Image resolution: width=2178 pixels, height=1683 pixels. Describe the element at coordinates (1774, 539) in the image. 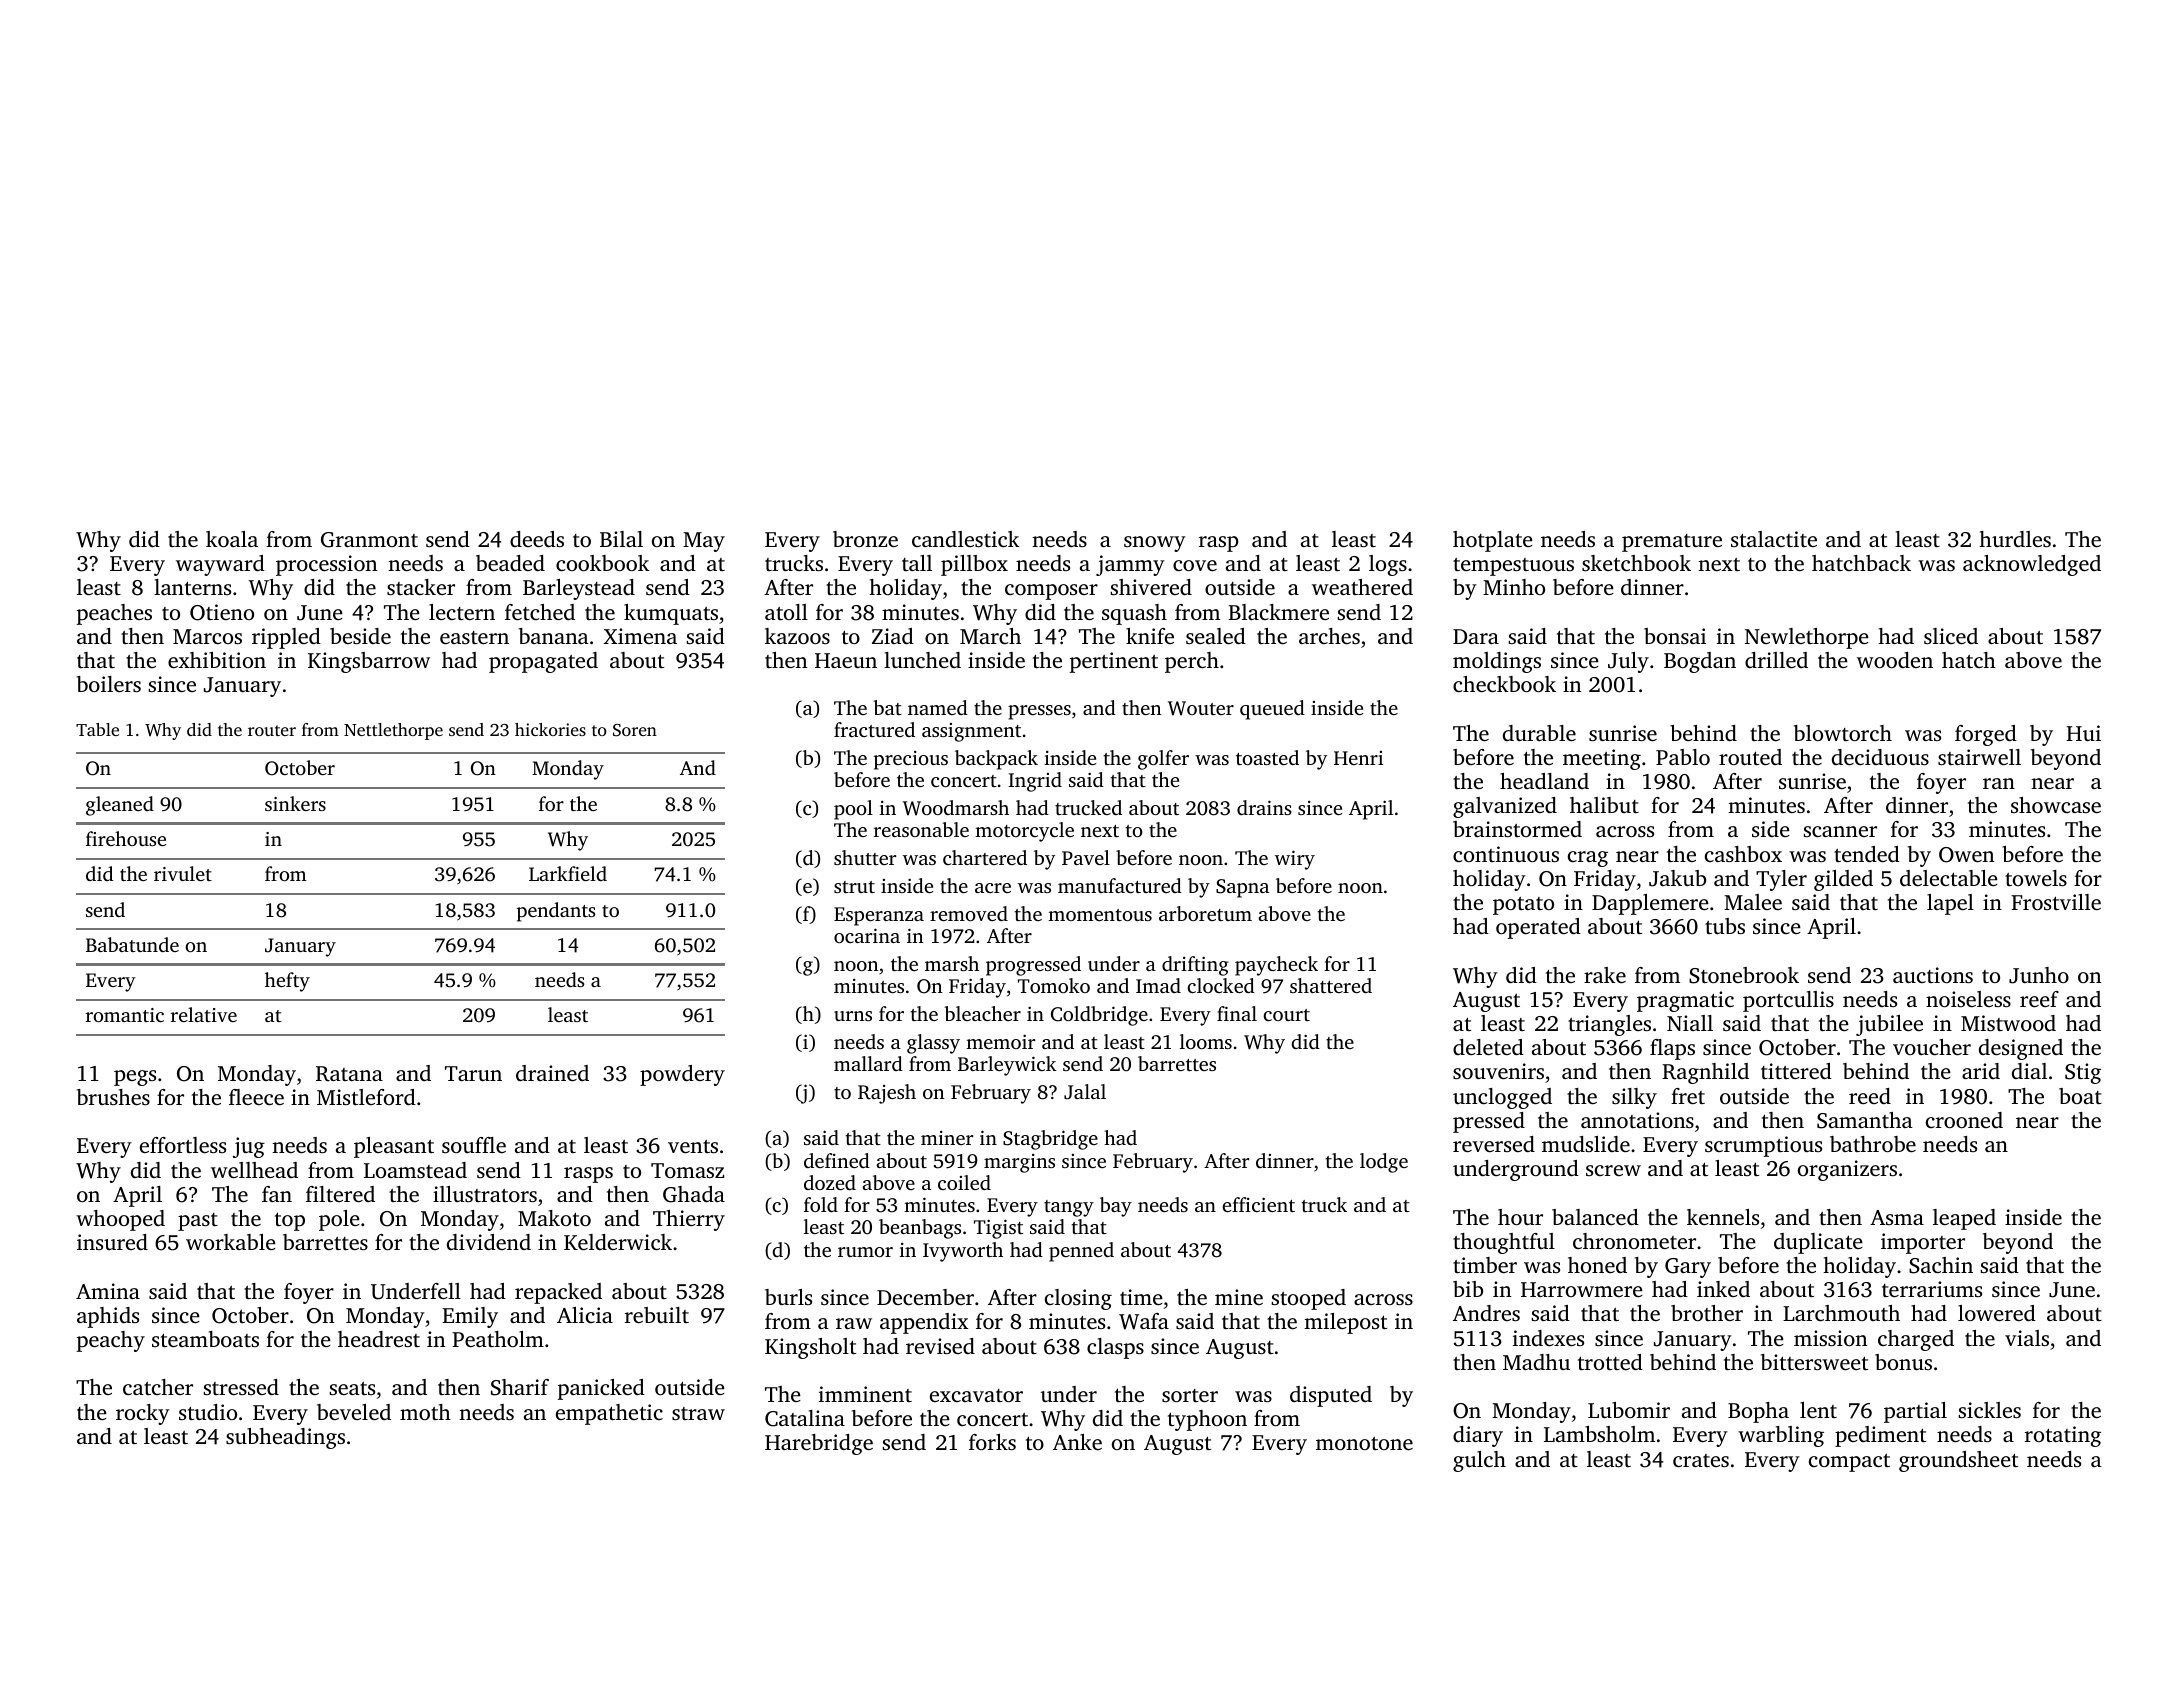

I see `stalactite` at that location.
